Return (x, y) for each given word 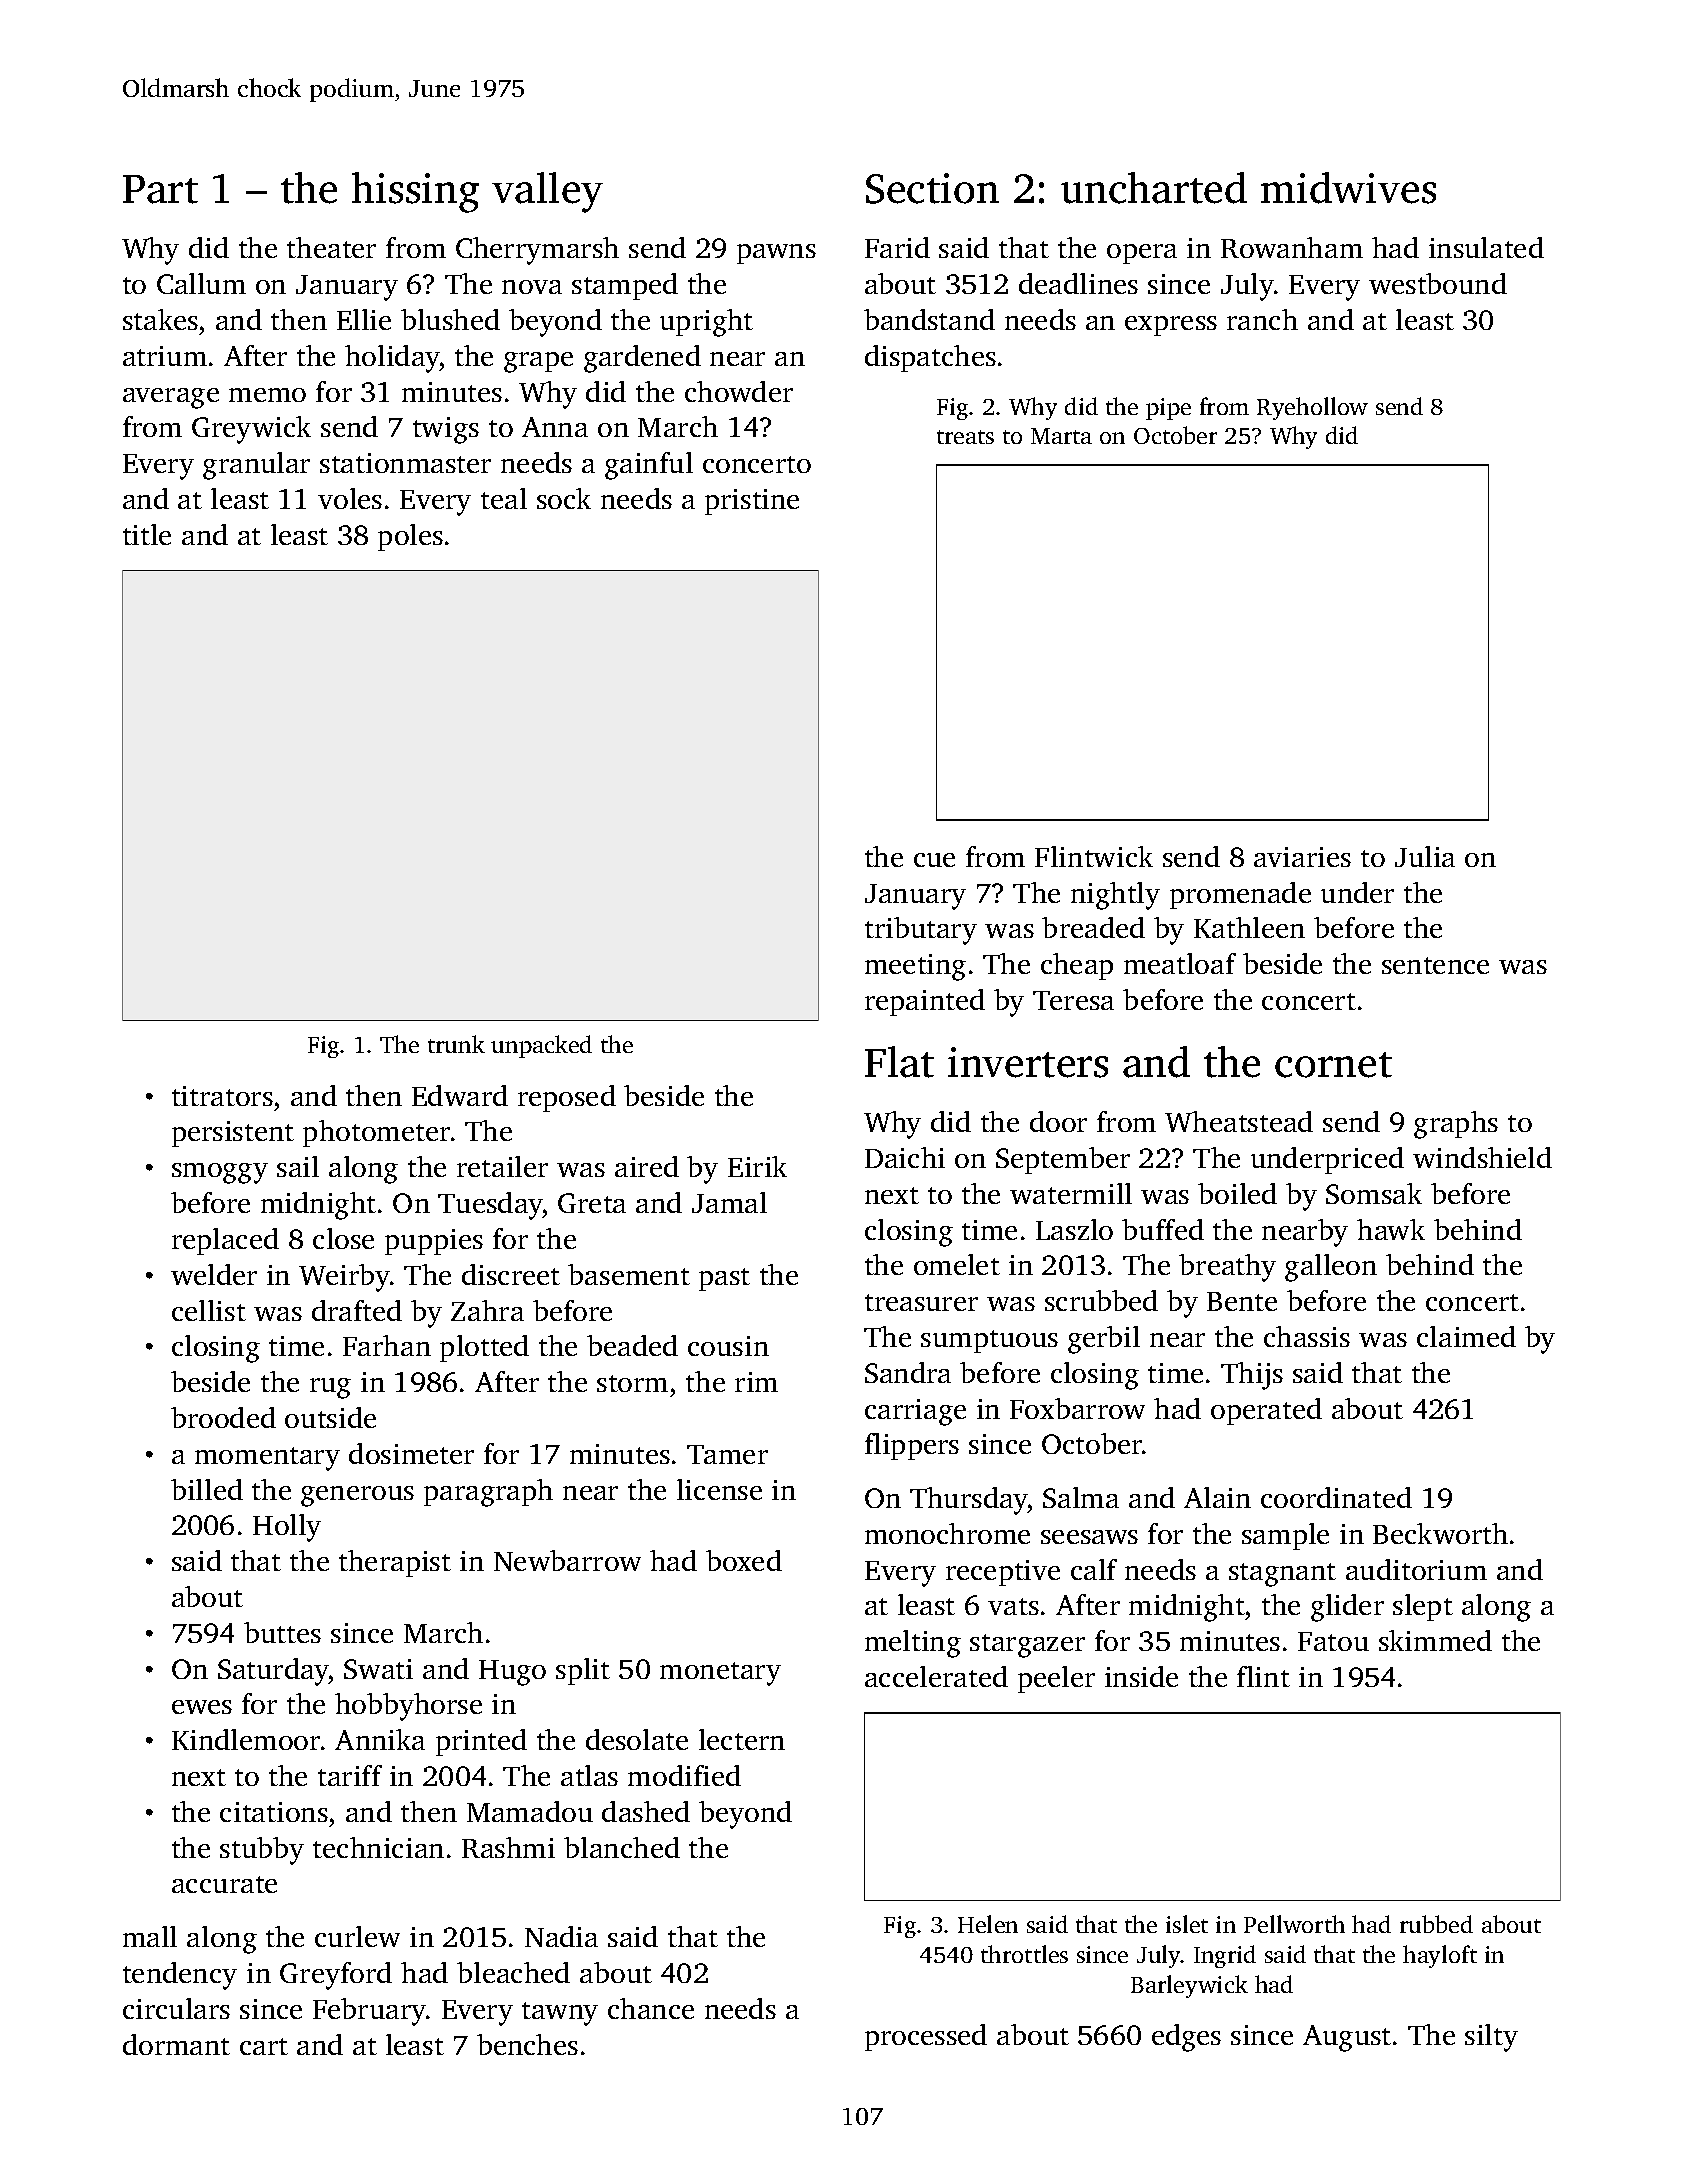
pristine (752, 502)
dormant (176, 2044)
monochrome (947, 1533)
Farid (897, 247)
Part (160, 189)
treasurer (921, 1302)
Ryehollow (1312, 408)
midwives (1348, 188)
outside (330, 1417)
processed (926, 2037)
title (147, 534)
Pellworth (1294, 1924)
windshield (1482, 1157)
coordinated (1336, 1497)
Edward (460, 1095)
